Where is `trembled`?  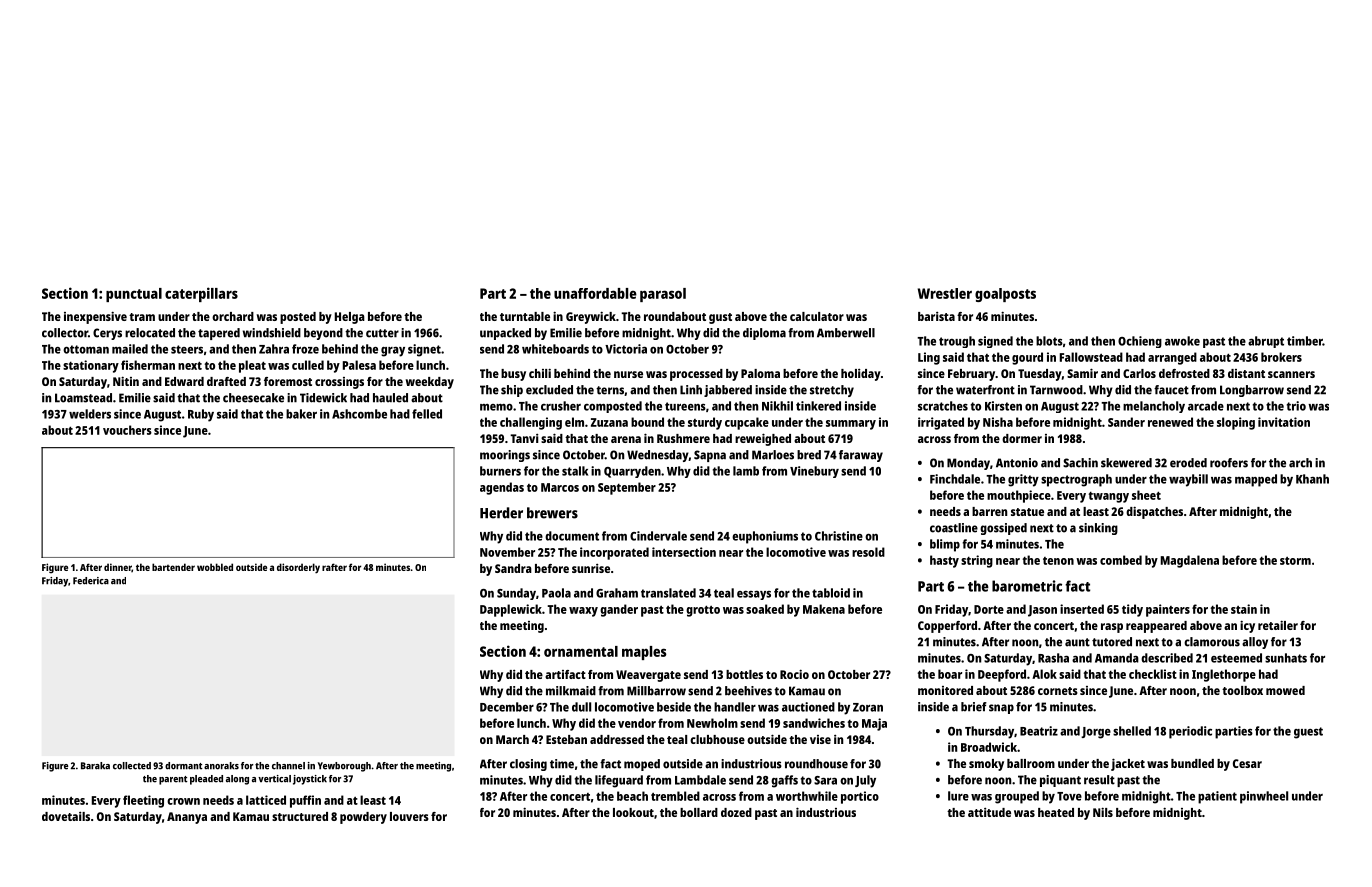
trembled is located at coordinates (675, 796).
